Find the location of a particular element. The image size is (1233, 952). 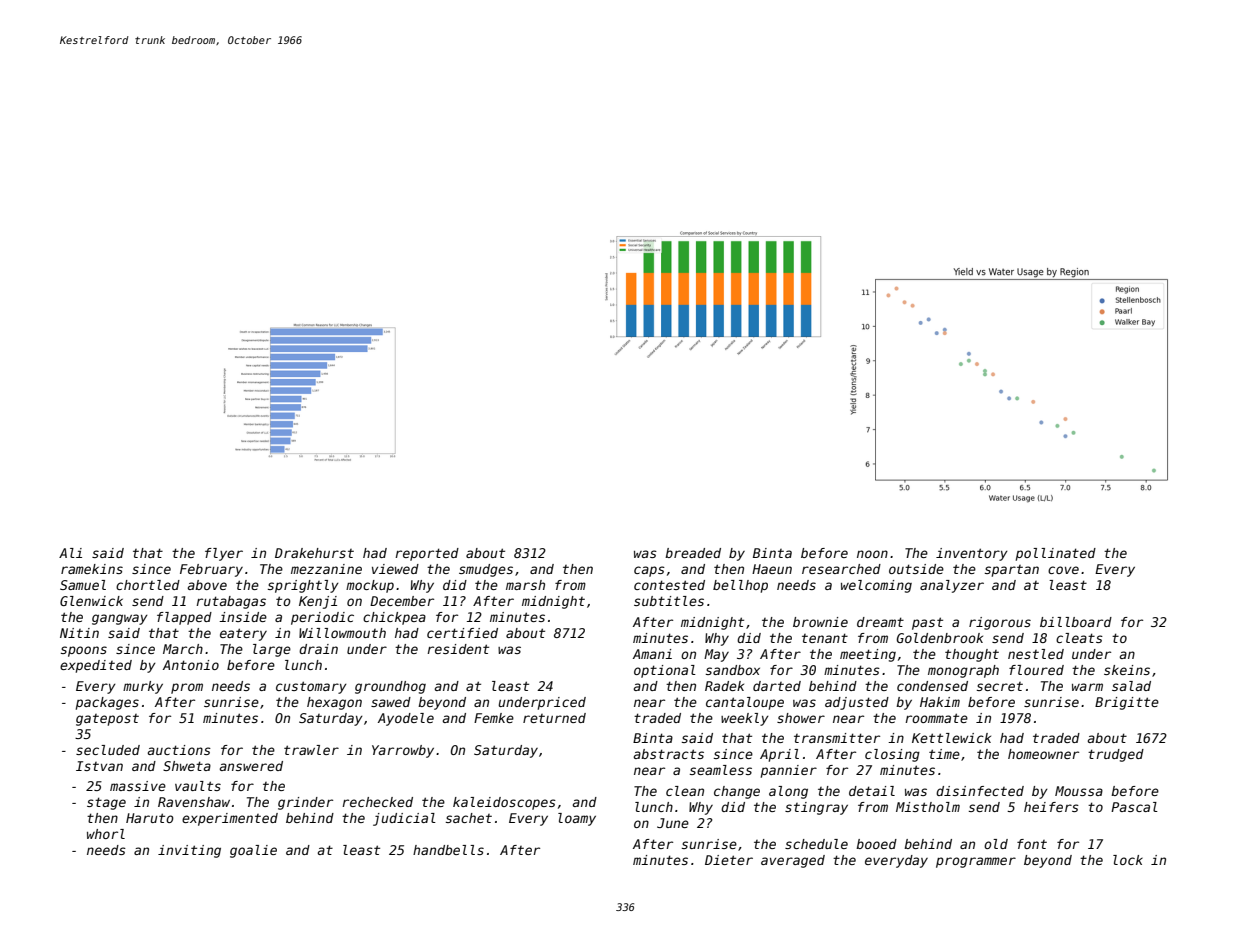

Dieter is located at coordinates (729, 860).
